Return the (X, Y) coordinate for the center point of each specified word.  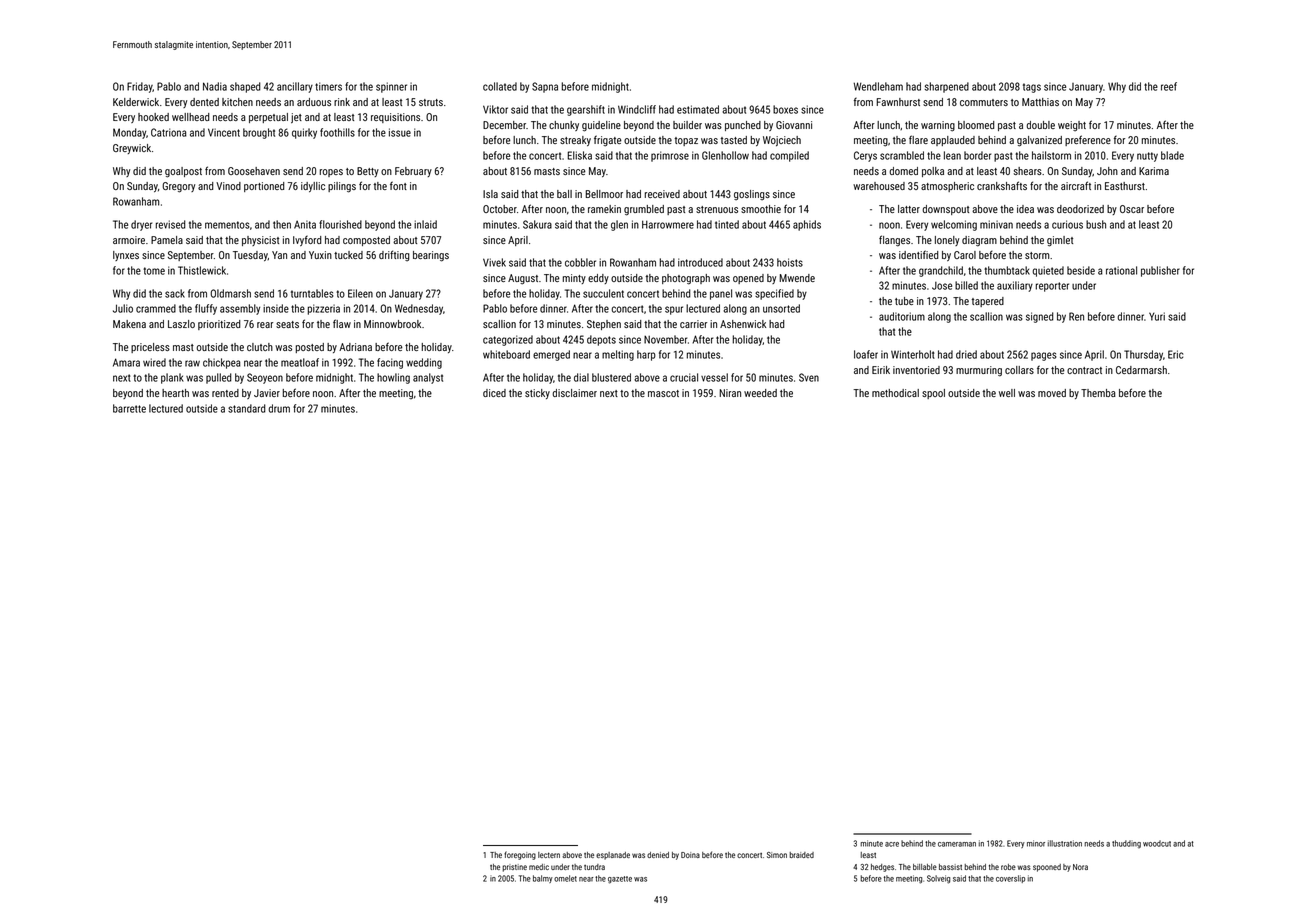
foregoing (520, 855)
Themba (1098, 393)
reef (1169, 86)
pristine (514, 868)
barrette (129, 408)
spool (933, 394)
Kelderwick (136, 102)
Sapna (545, 87)
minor (1036, 843)
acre (892, 844)
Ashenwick (743, 324)
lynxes (126, 256)
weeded (760, 393)
